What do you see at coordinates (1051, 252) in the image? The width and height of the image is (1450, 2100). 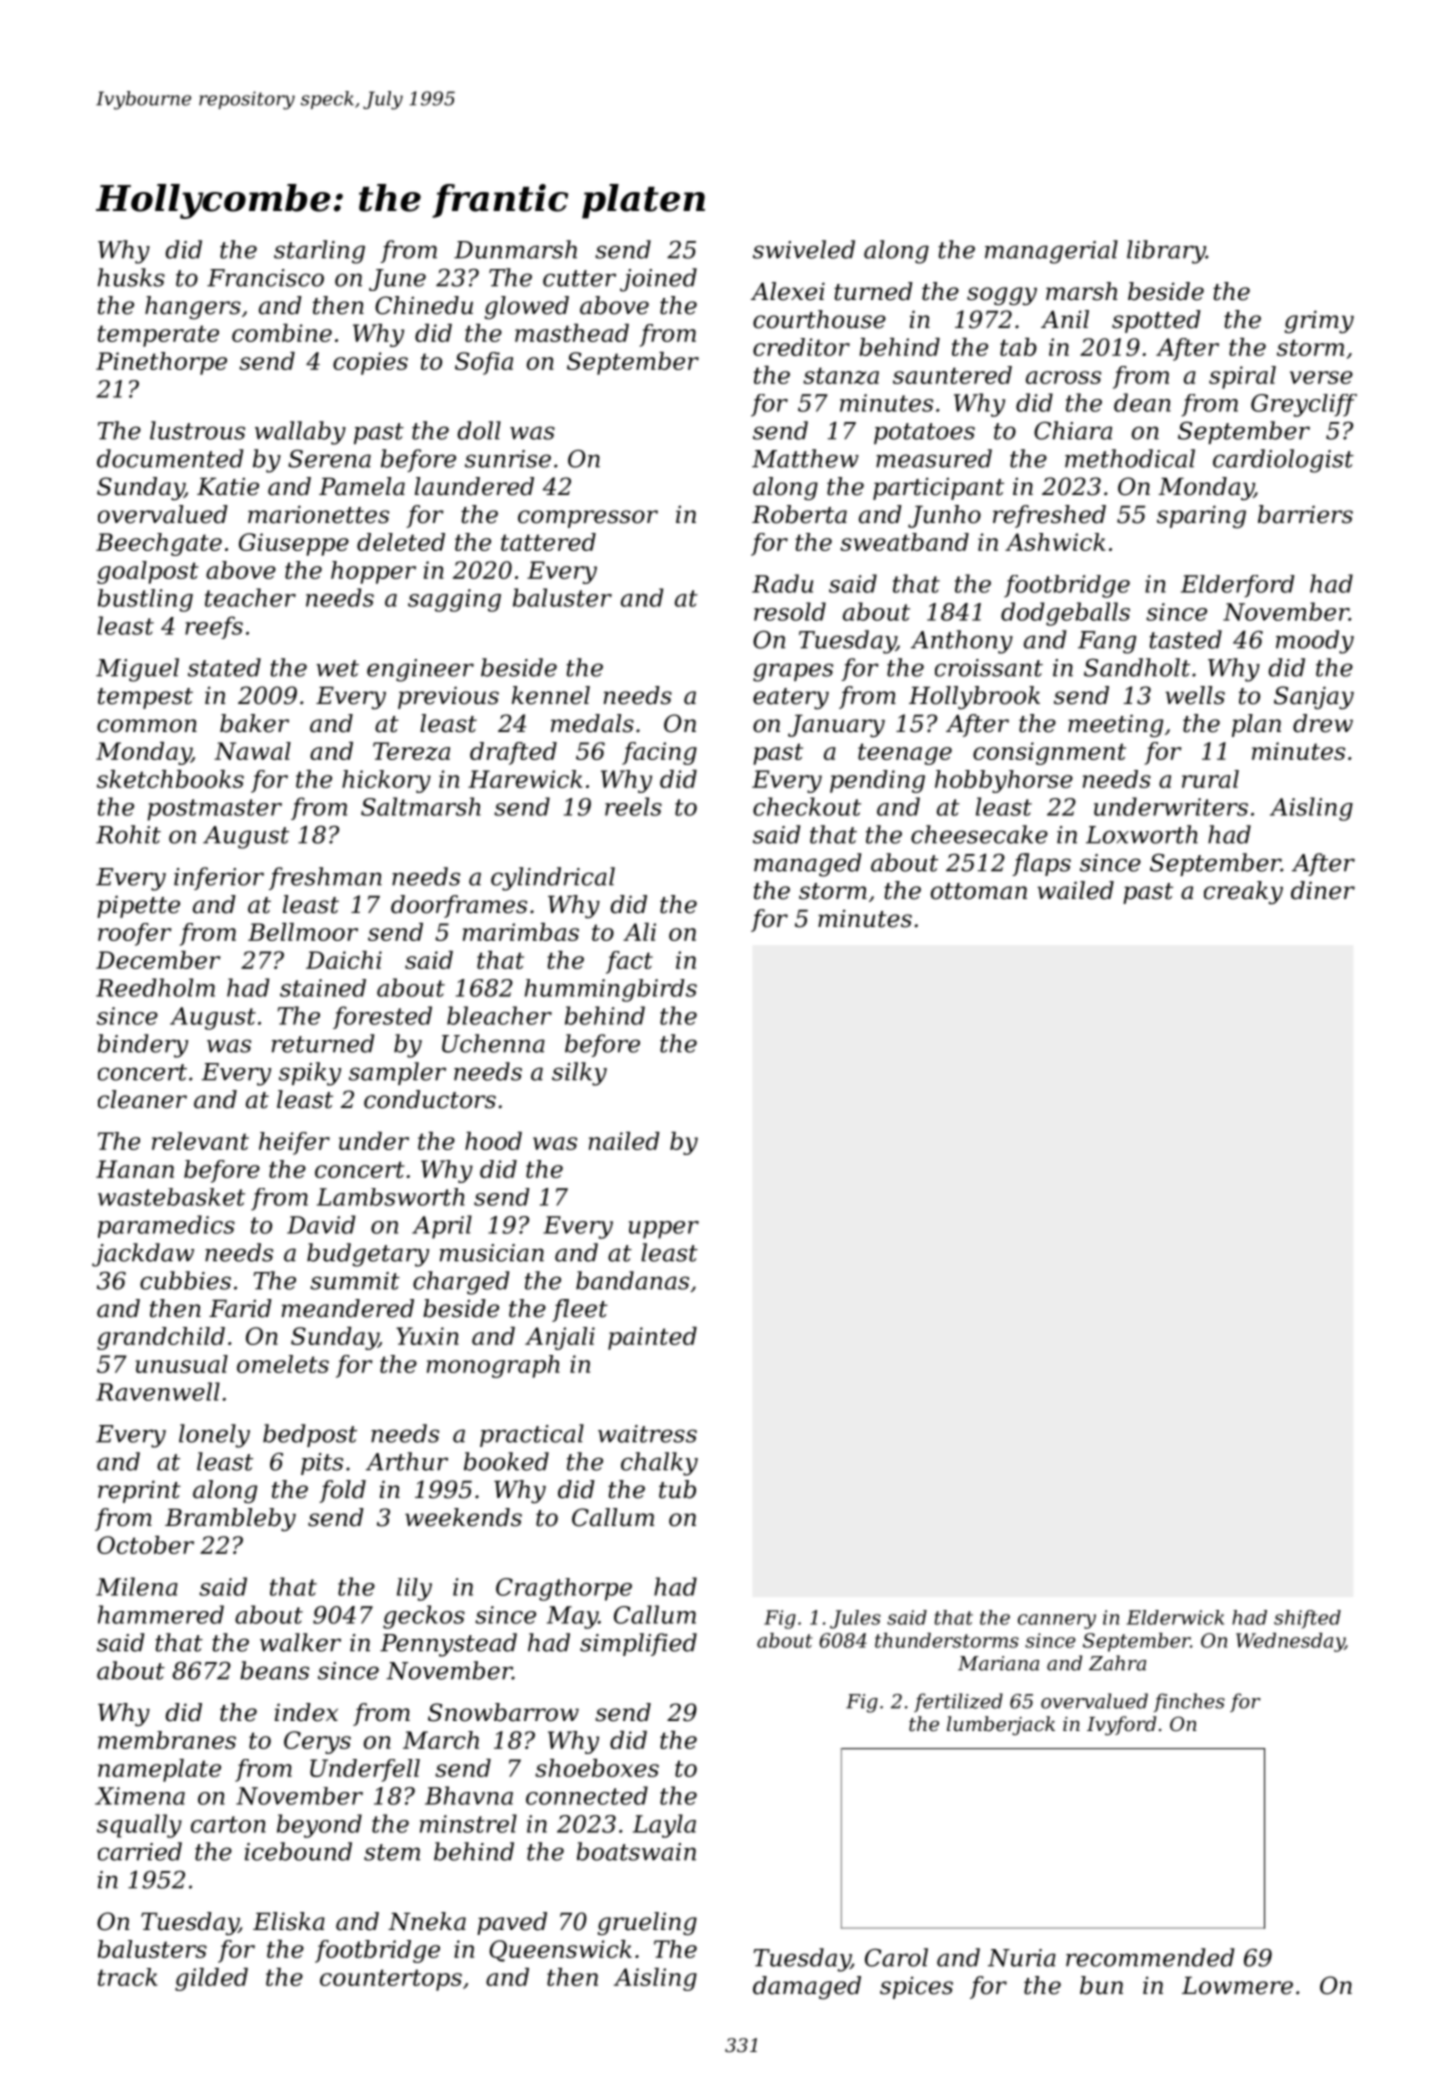 I see `managerial` at bounding box center [1051, 252].
